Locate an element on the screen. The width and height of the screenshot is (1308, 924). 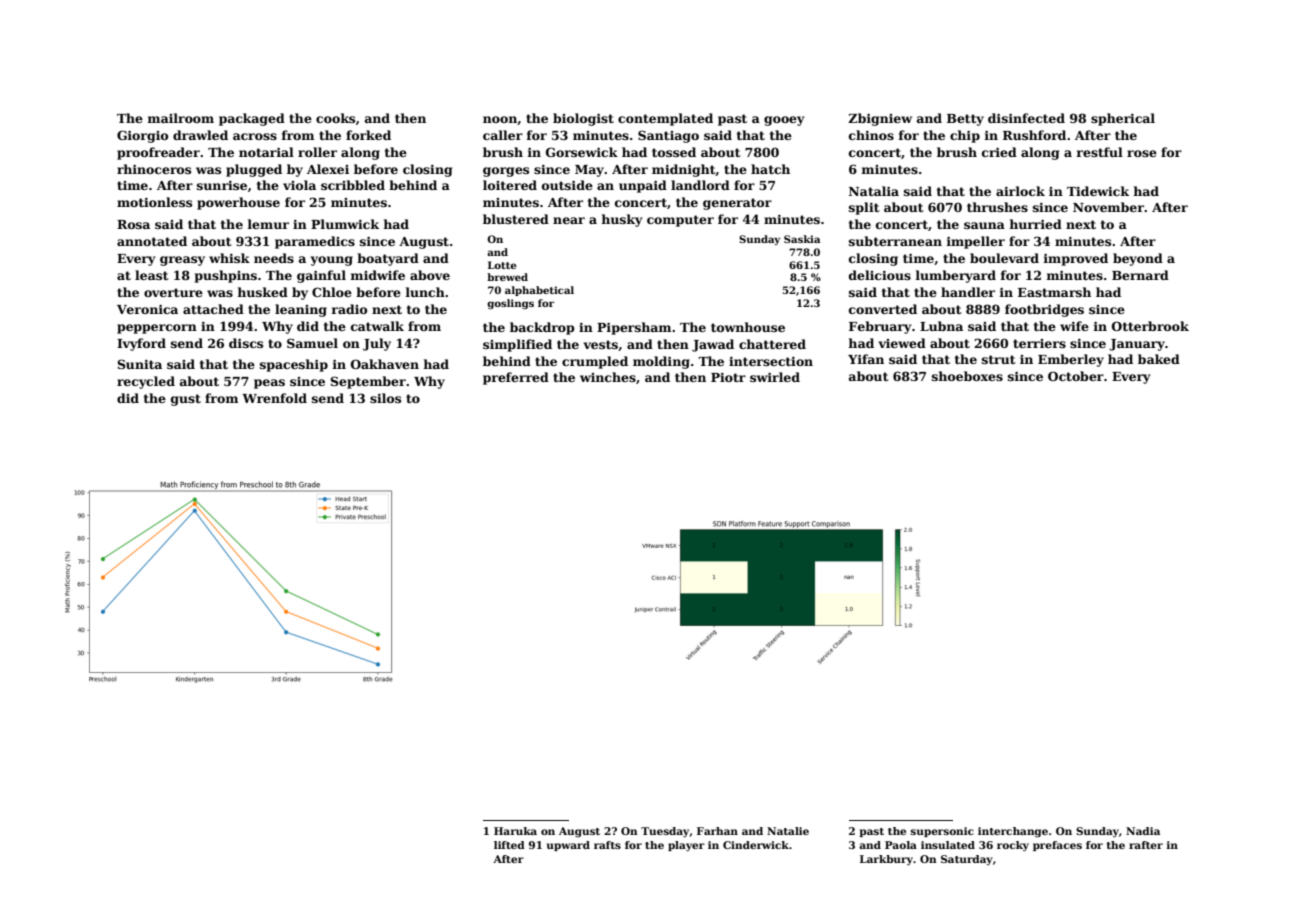
mailroom is located at coordinates (180, 118).
